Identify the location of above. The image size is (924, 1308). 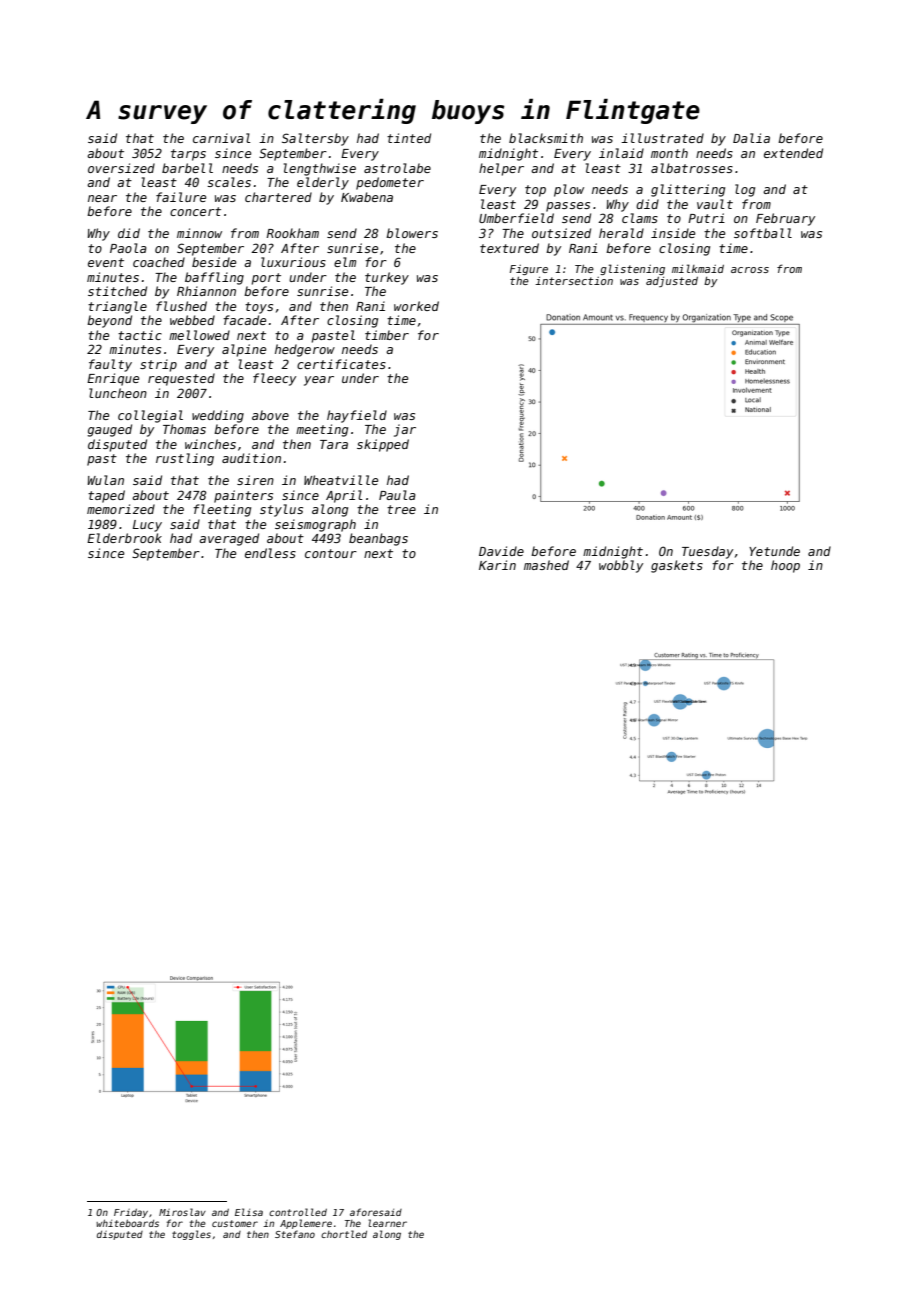
(270, 415).
